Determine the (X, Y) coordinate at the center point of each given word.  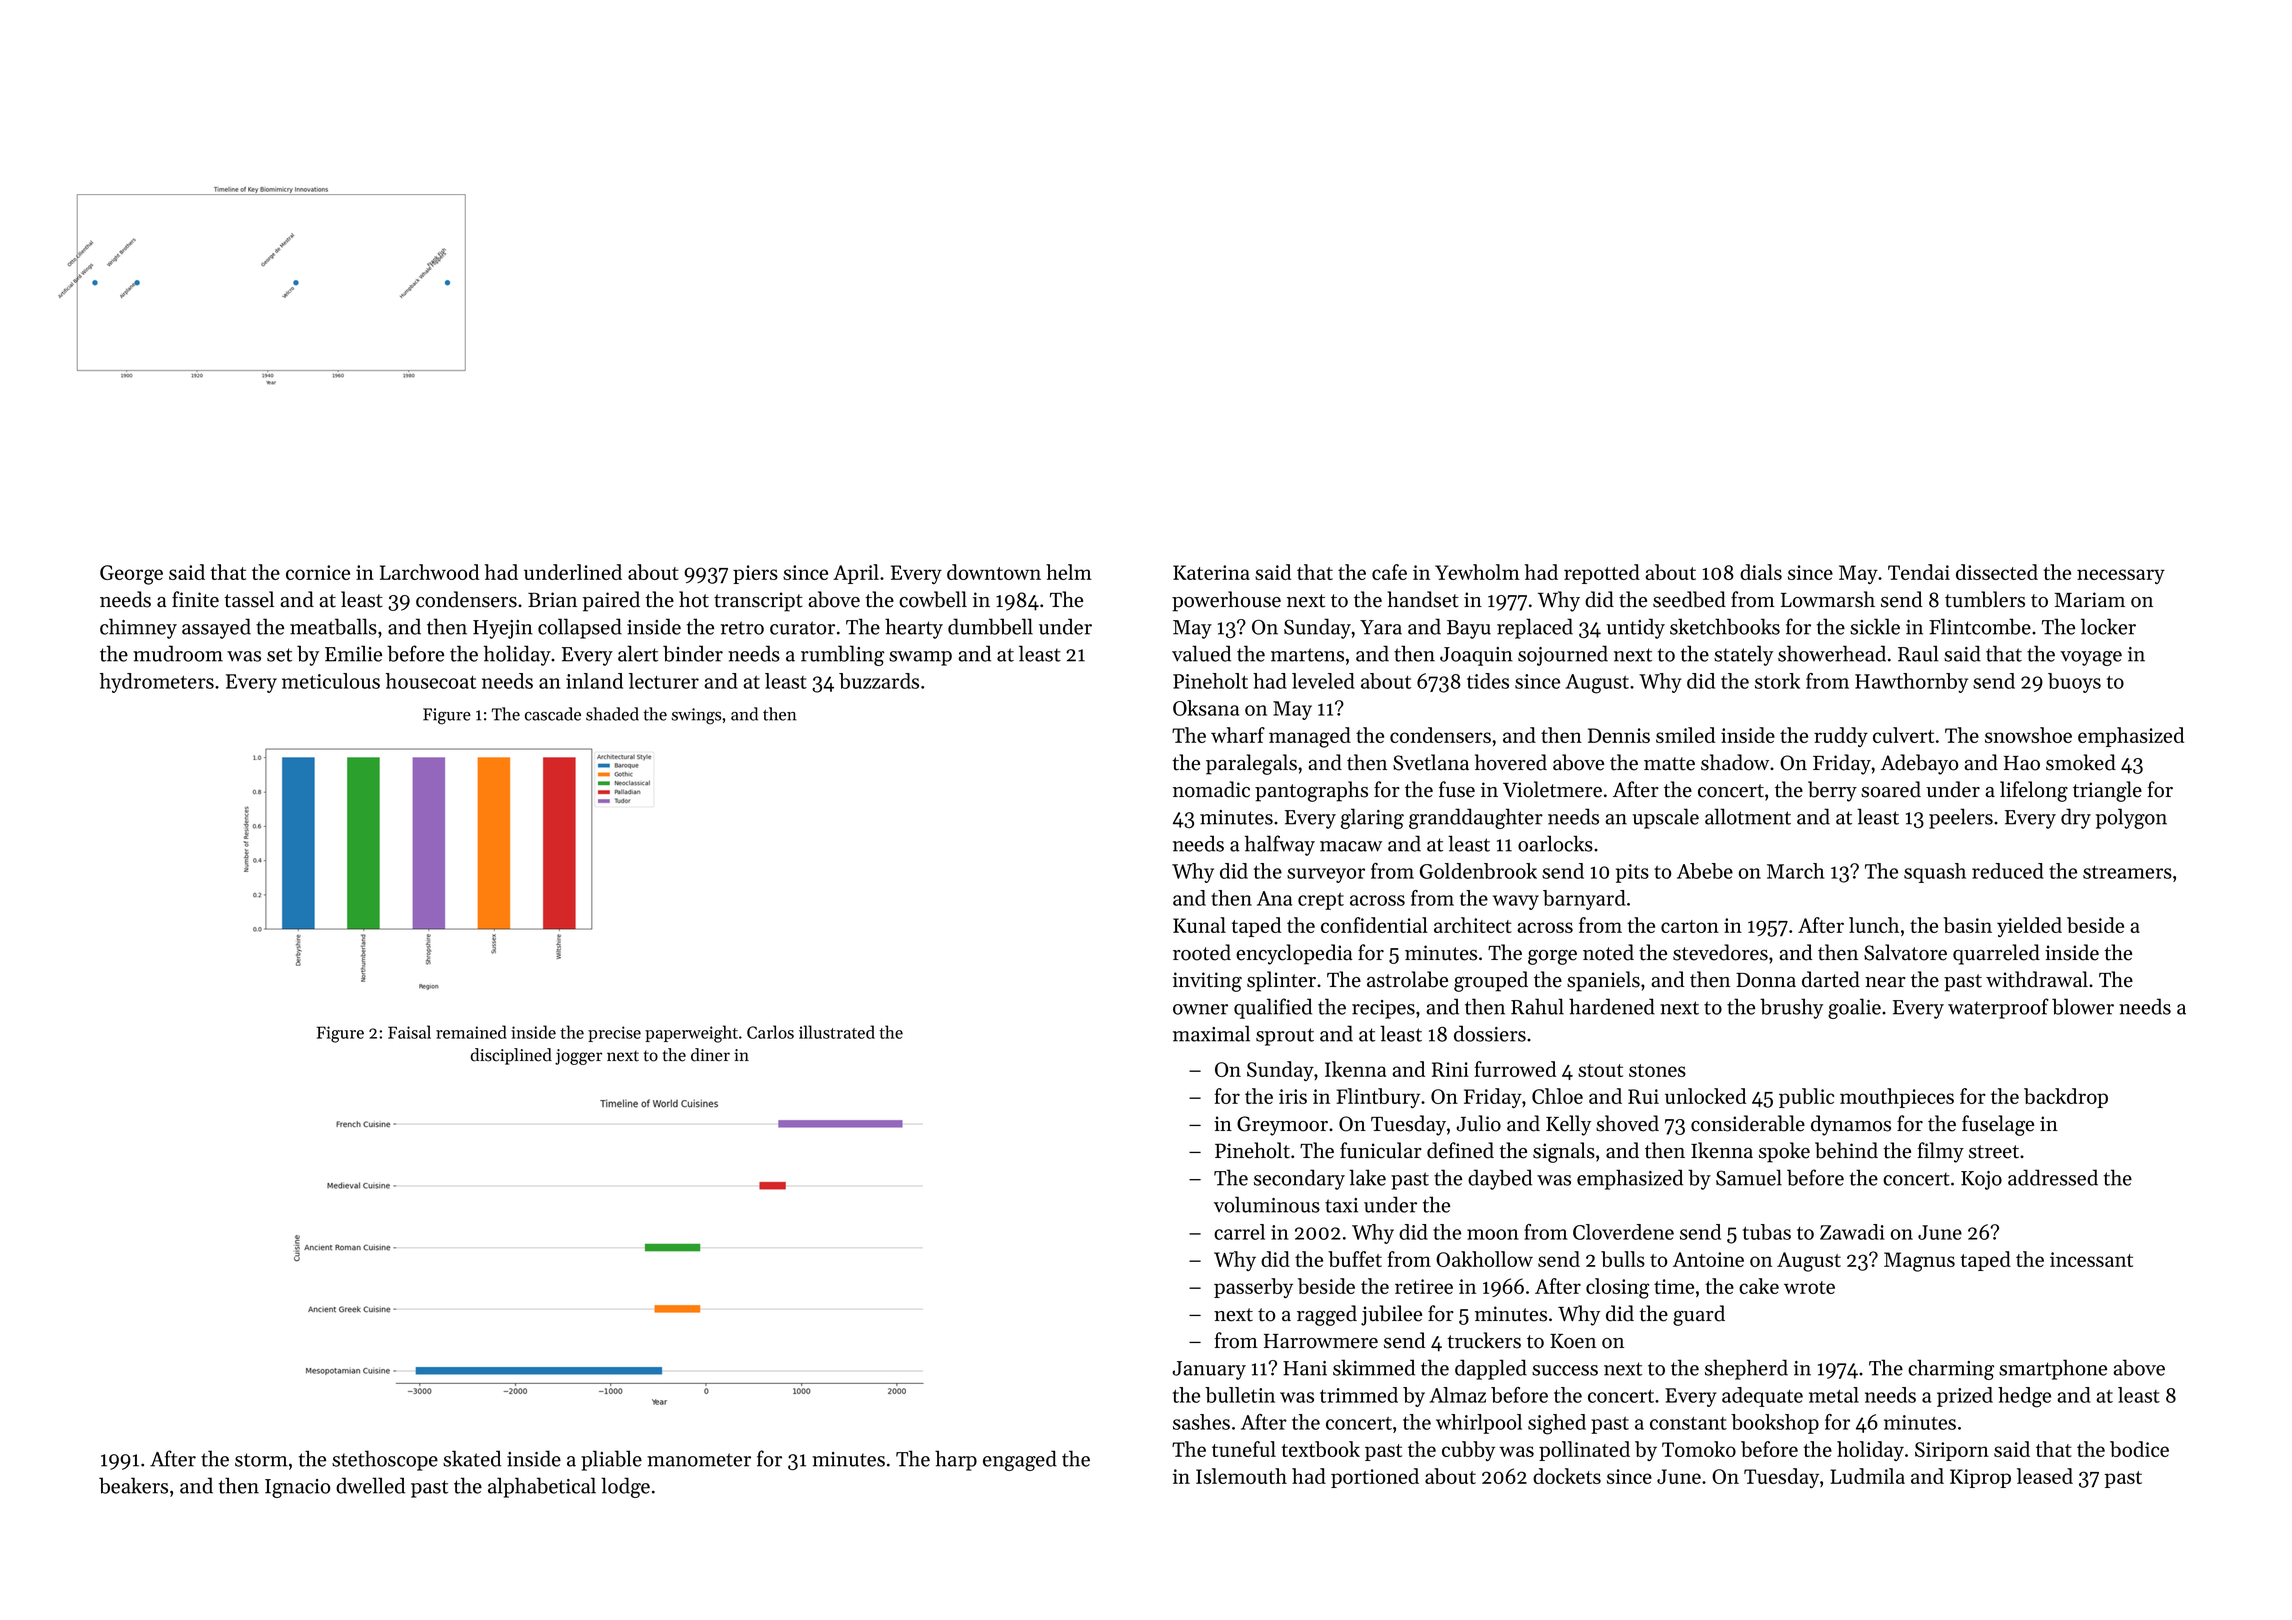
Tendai (1919, 572)
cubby (1468, 1451)
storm (261, 1460)
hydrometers (157, 683)
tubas (1767, 1232)
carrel (1239, 1232)
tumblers (1985, 599)
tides (1488, 681)
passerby (1253, 1288)
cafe (1389, 572)
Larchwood (429, 572)
